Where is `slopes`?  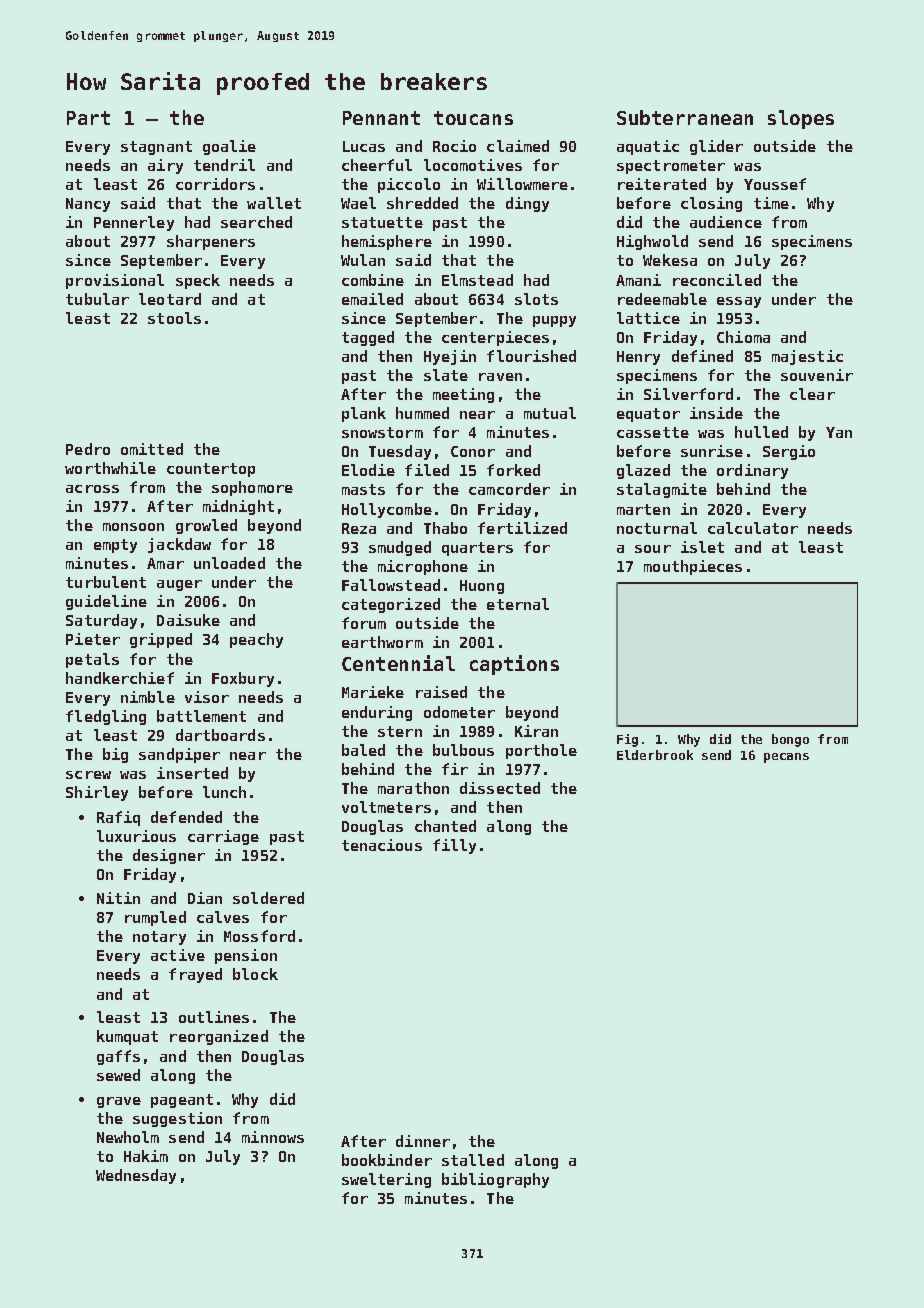 slopes is located at coordinates (801, 119).
